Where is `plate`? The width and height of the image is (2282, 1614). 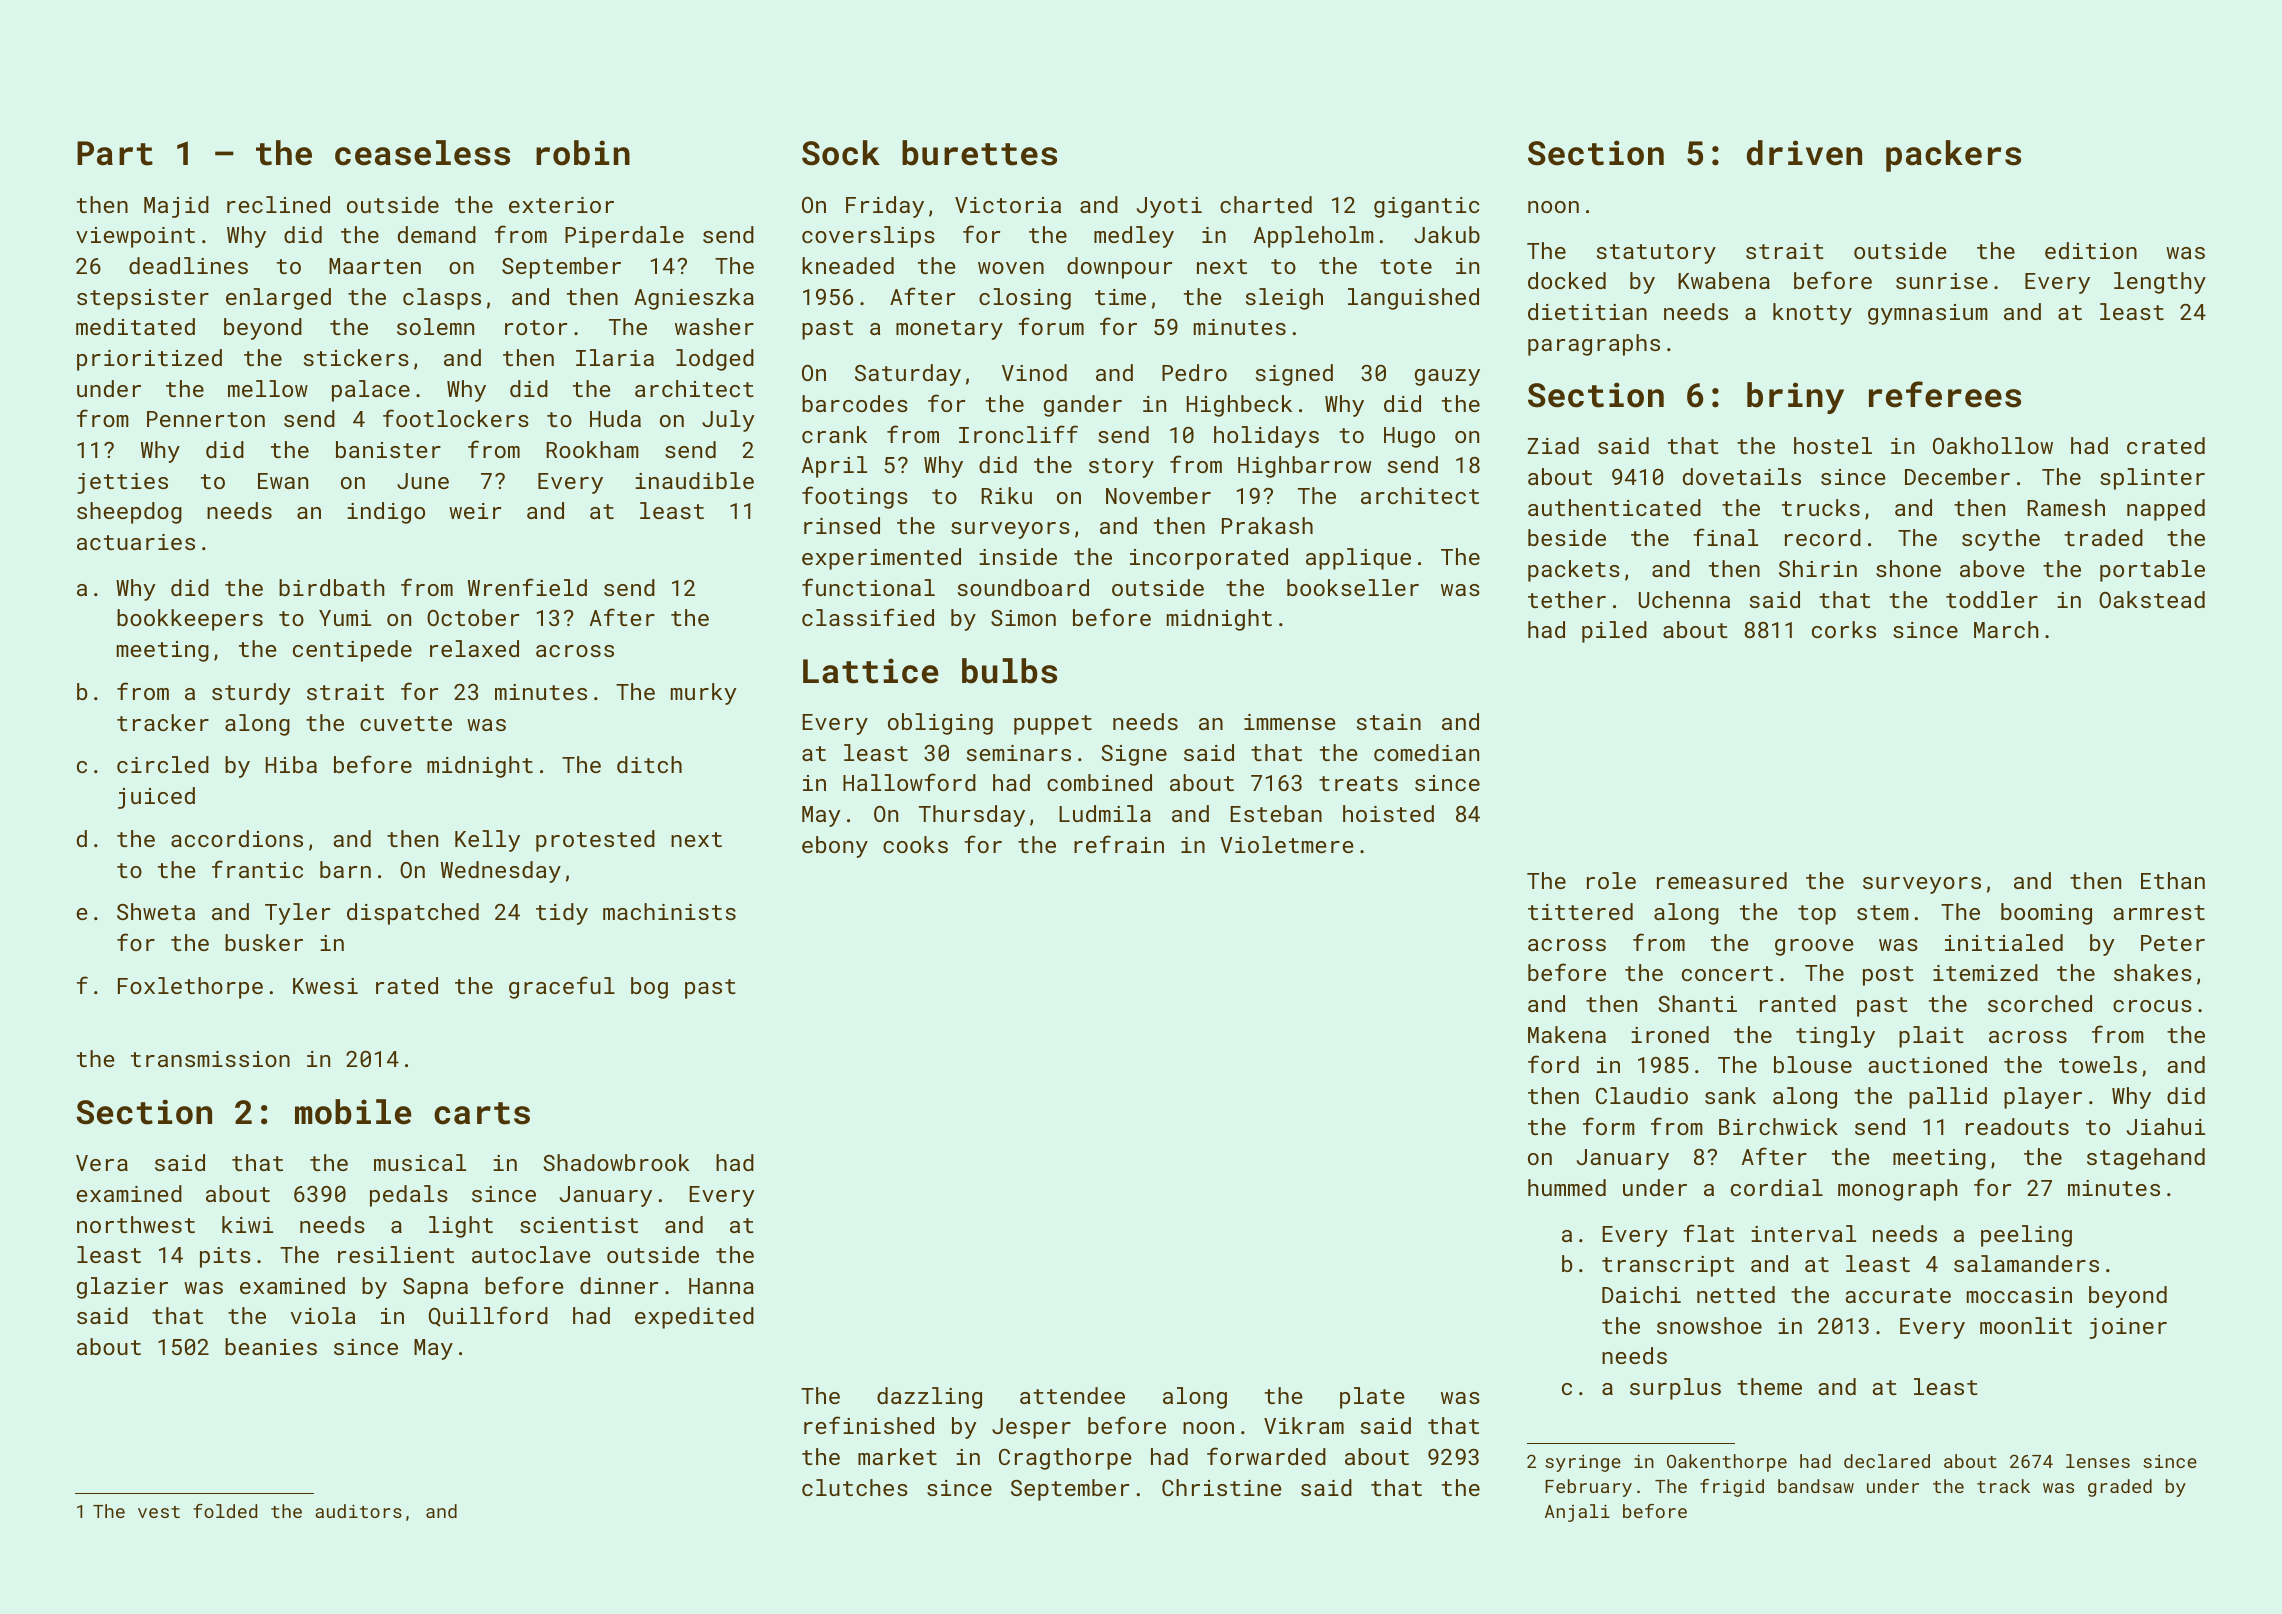
plate is located at coordinates (1372, 1398).
